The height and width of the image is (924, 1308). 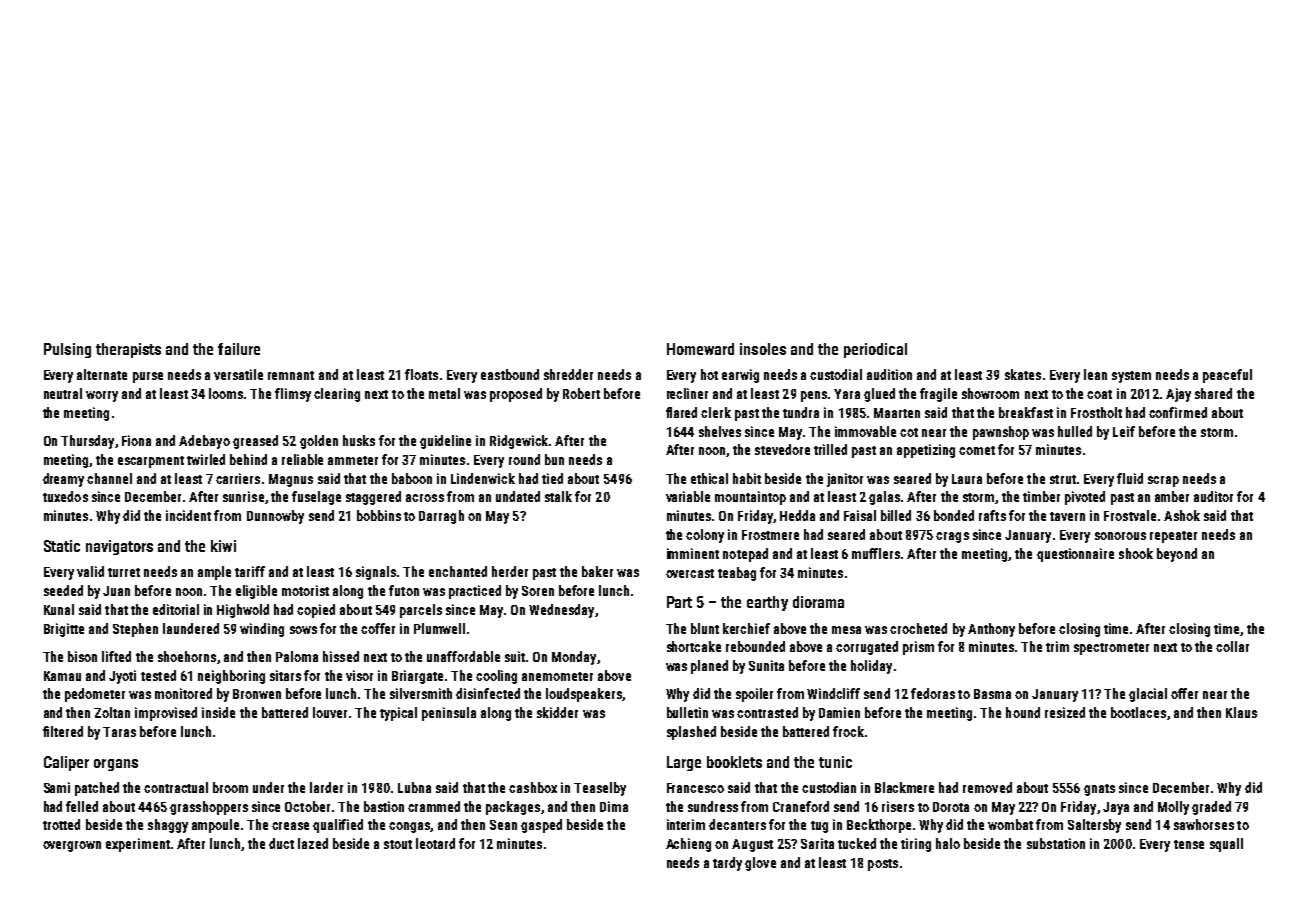 What do you see at coordinates (238, 374) in the image?
I see `versatile` at bounding box center [238, 374].
